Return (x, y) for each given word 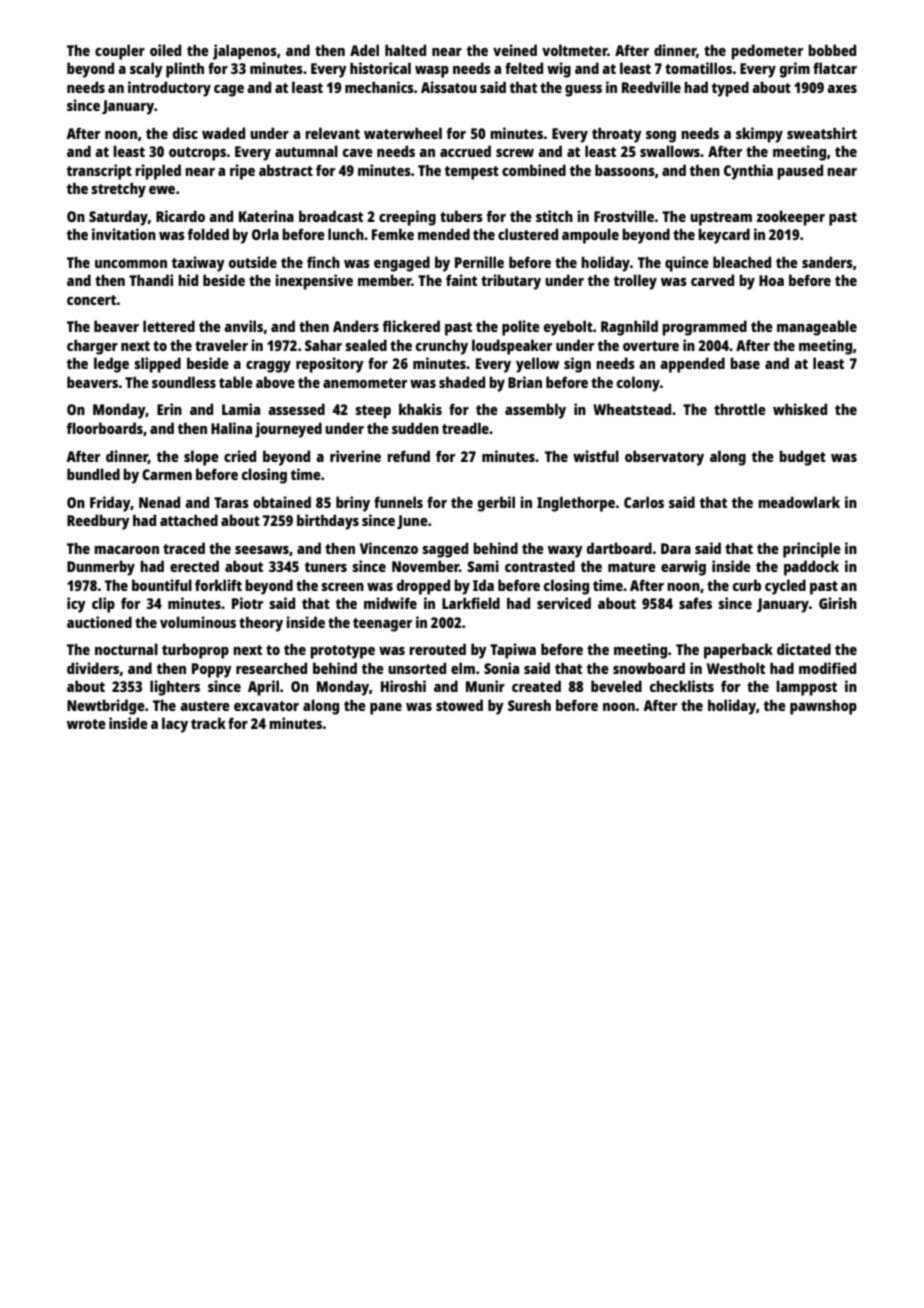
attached (189, 520)
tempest (472, 173)
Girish (838, 603)
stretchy (118, 190)
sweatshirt (822, 133)
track (208, 723)
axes (842, 89)
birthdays (328, 522)
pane (386, 709)
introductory (169, 89)
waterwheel (403, 133)
